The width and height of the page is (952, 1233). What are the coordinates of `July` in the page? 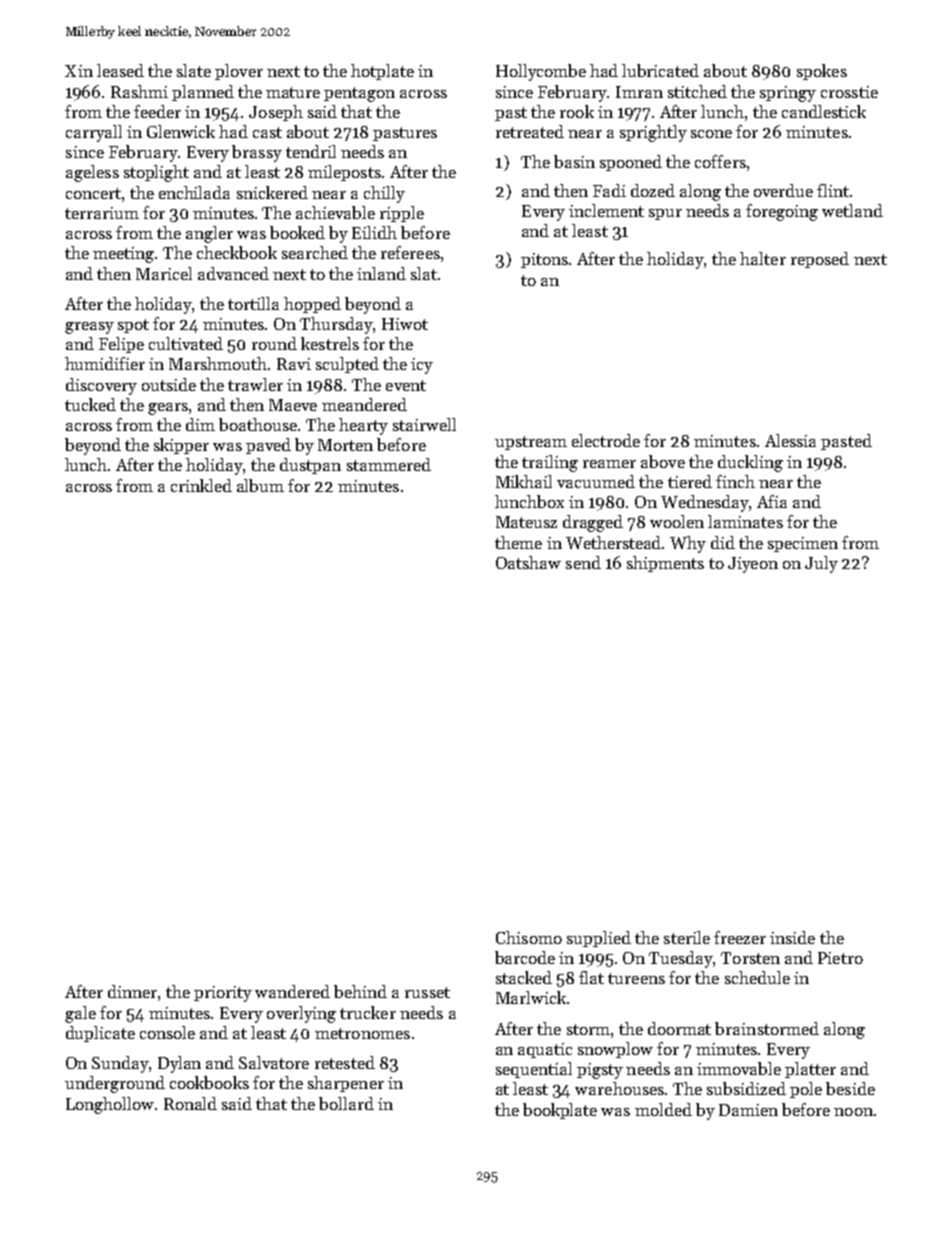 It's located at (821, 564).
